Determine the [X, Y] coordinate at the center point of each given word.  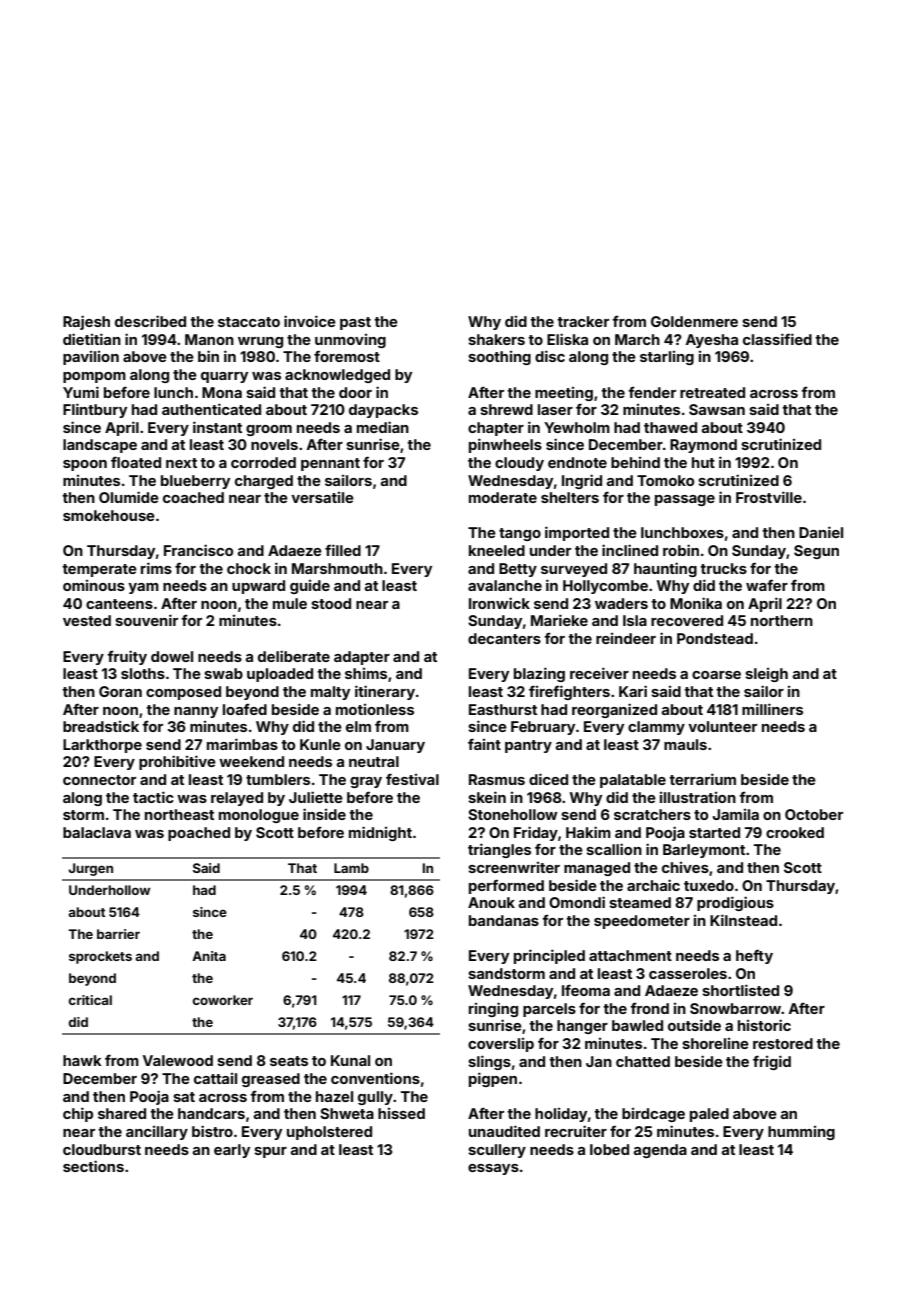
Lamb [351, 868]
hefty [754, 956]
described [150, 321]
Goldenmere [694, 321]
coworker [223, 1000]
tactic [153, 797]
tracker [583, 321]
